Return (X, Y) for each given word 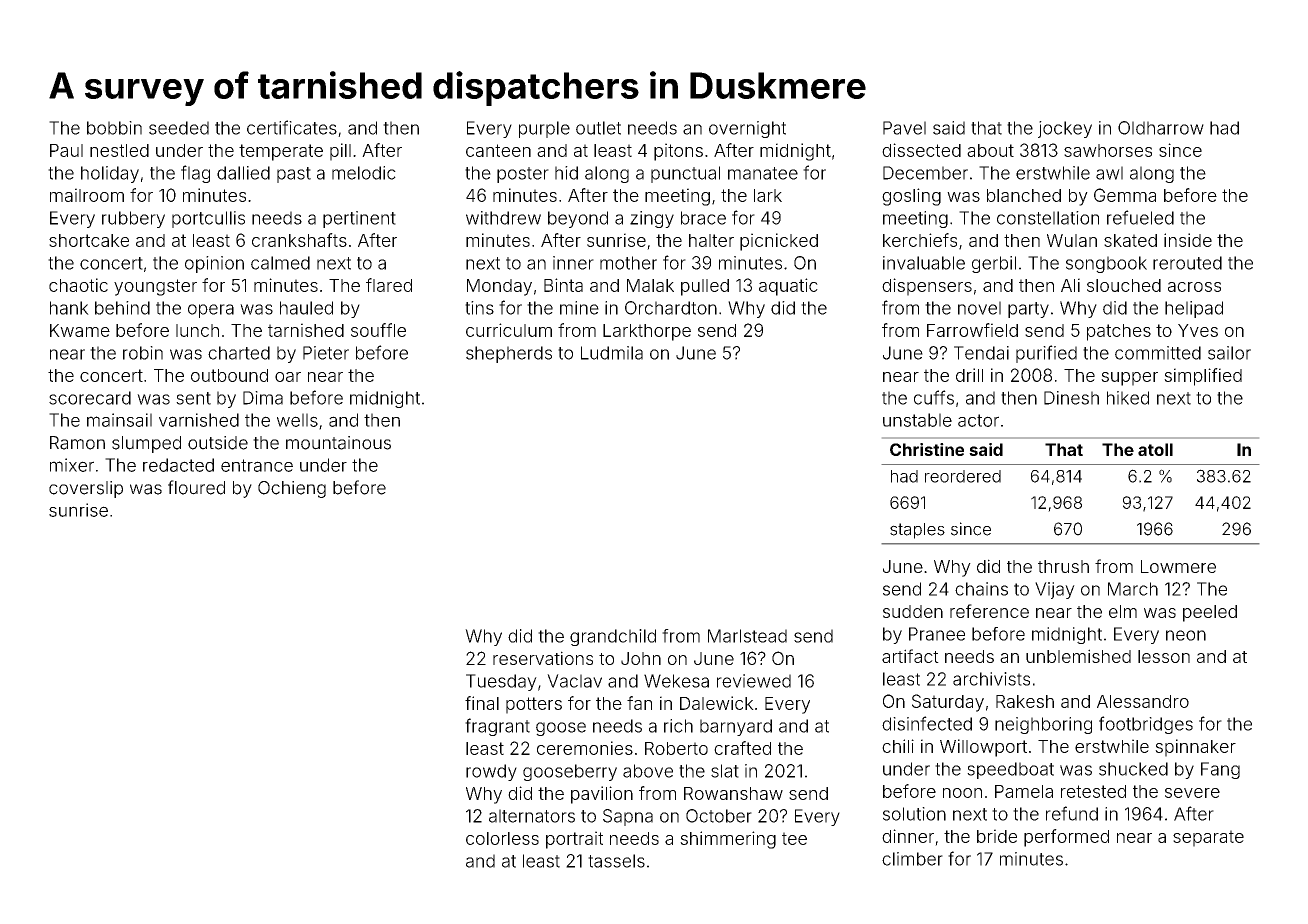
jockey (1065, 129)
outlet (598, 128)
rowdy (491, 772)
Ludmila (612, 353)
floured (196, 487)
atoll (1155, 449)
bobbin (114, 128)
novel (979, 308)
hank (69, 308)
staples (917, 531)
